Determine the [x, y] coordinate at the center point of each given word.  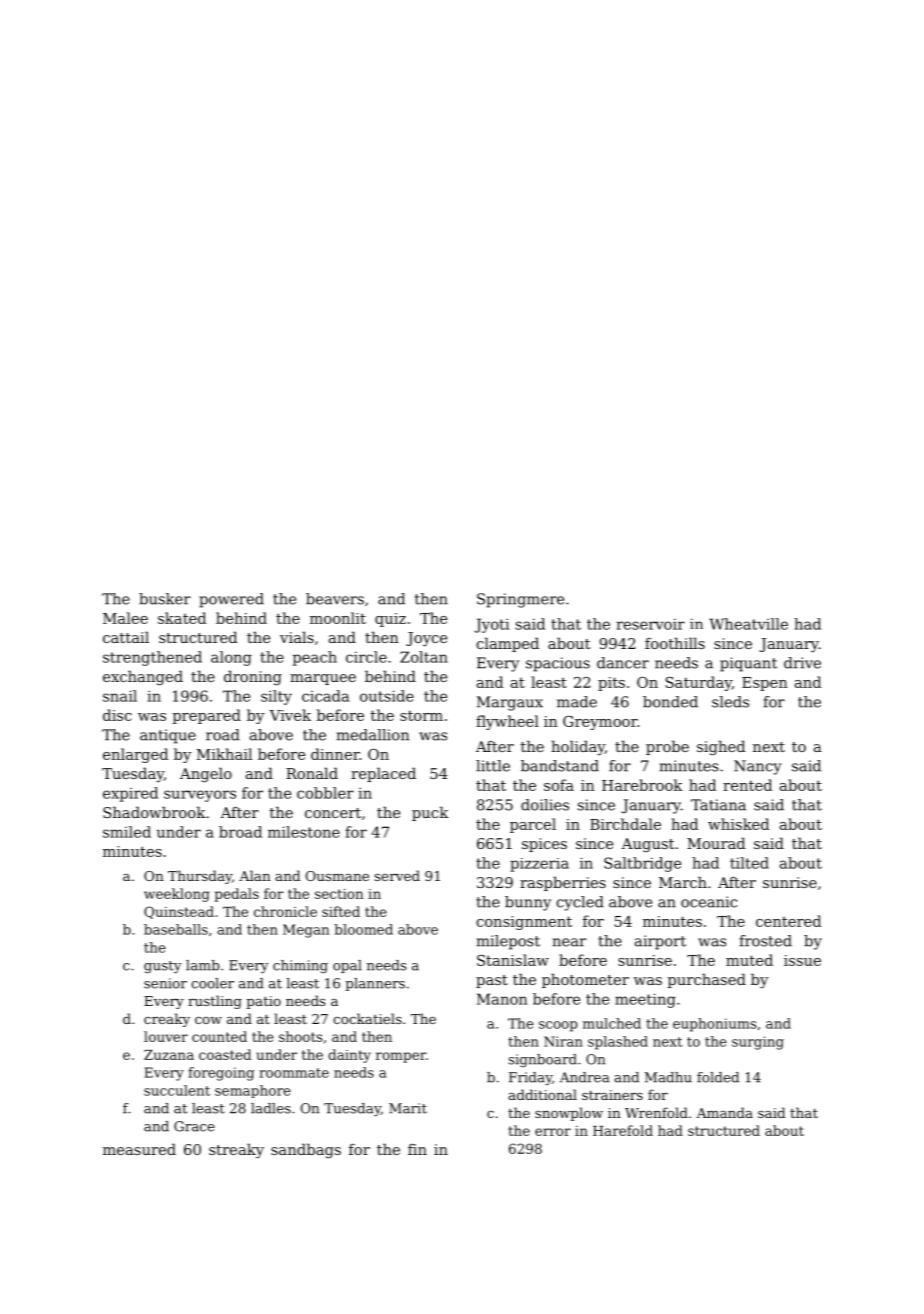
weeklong [176, 895]
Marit [408, 1108]
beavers [335, 599]
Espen [765, 684]
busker [165, 599]
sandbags [306, 1151]
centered [788, 921]
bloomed [363, 929]
